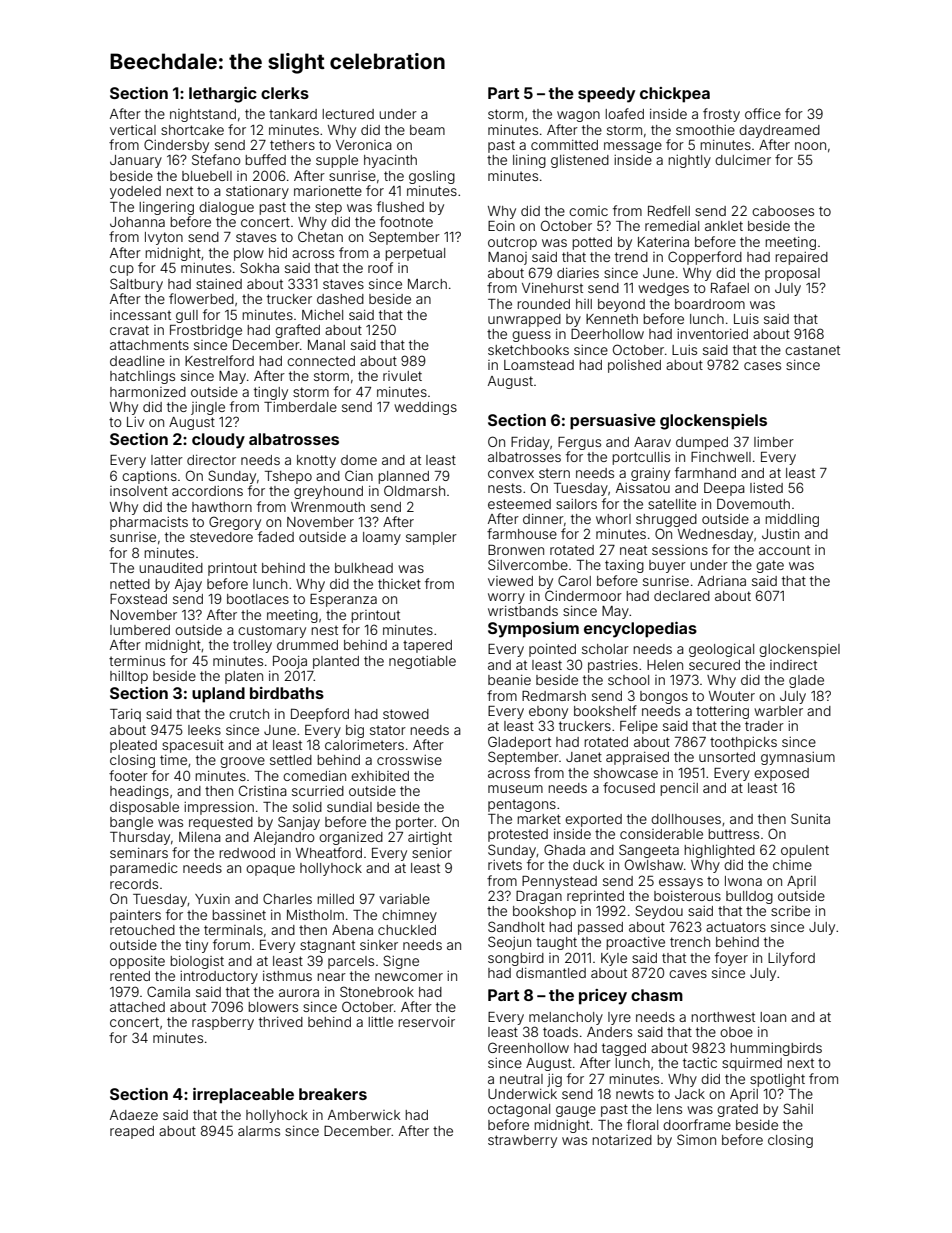 Image resolution: width=952 pixels, height=1233 pixels. What do you see at coordinates (212, 899) in the screenshot?
I see `Yuxin` at bounding box center [212, 899].
